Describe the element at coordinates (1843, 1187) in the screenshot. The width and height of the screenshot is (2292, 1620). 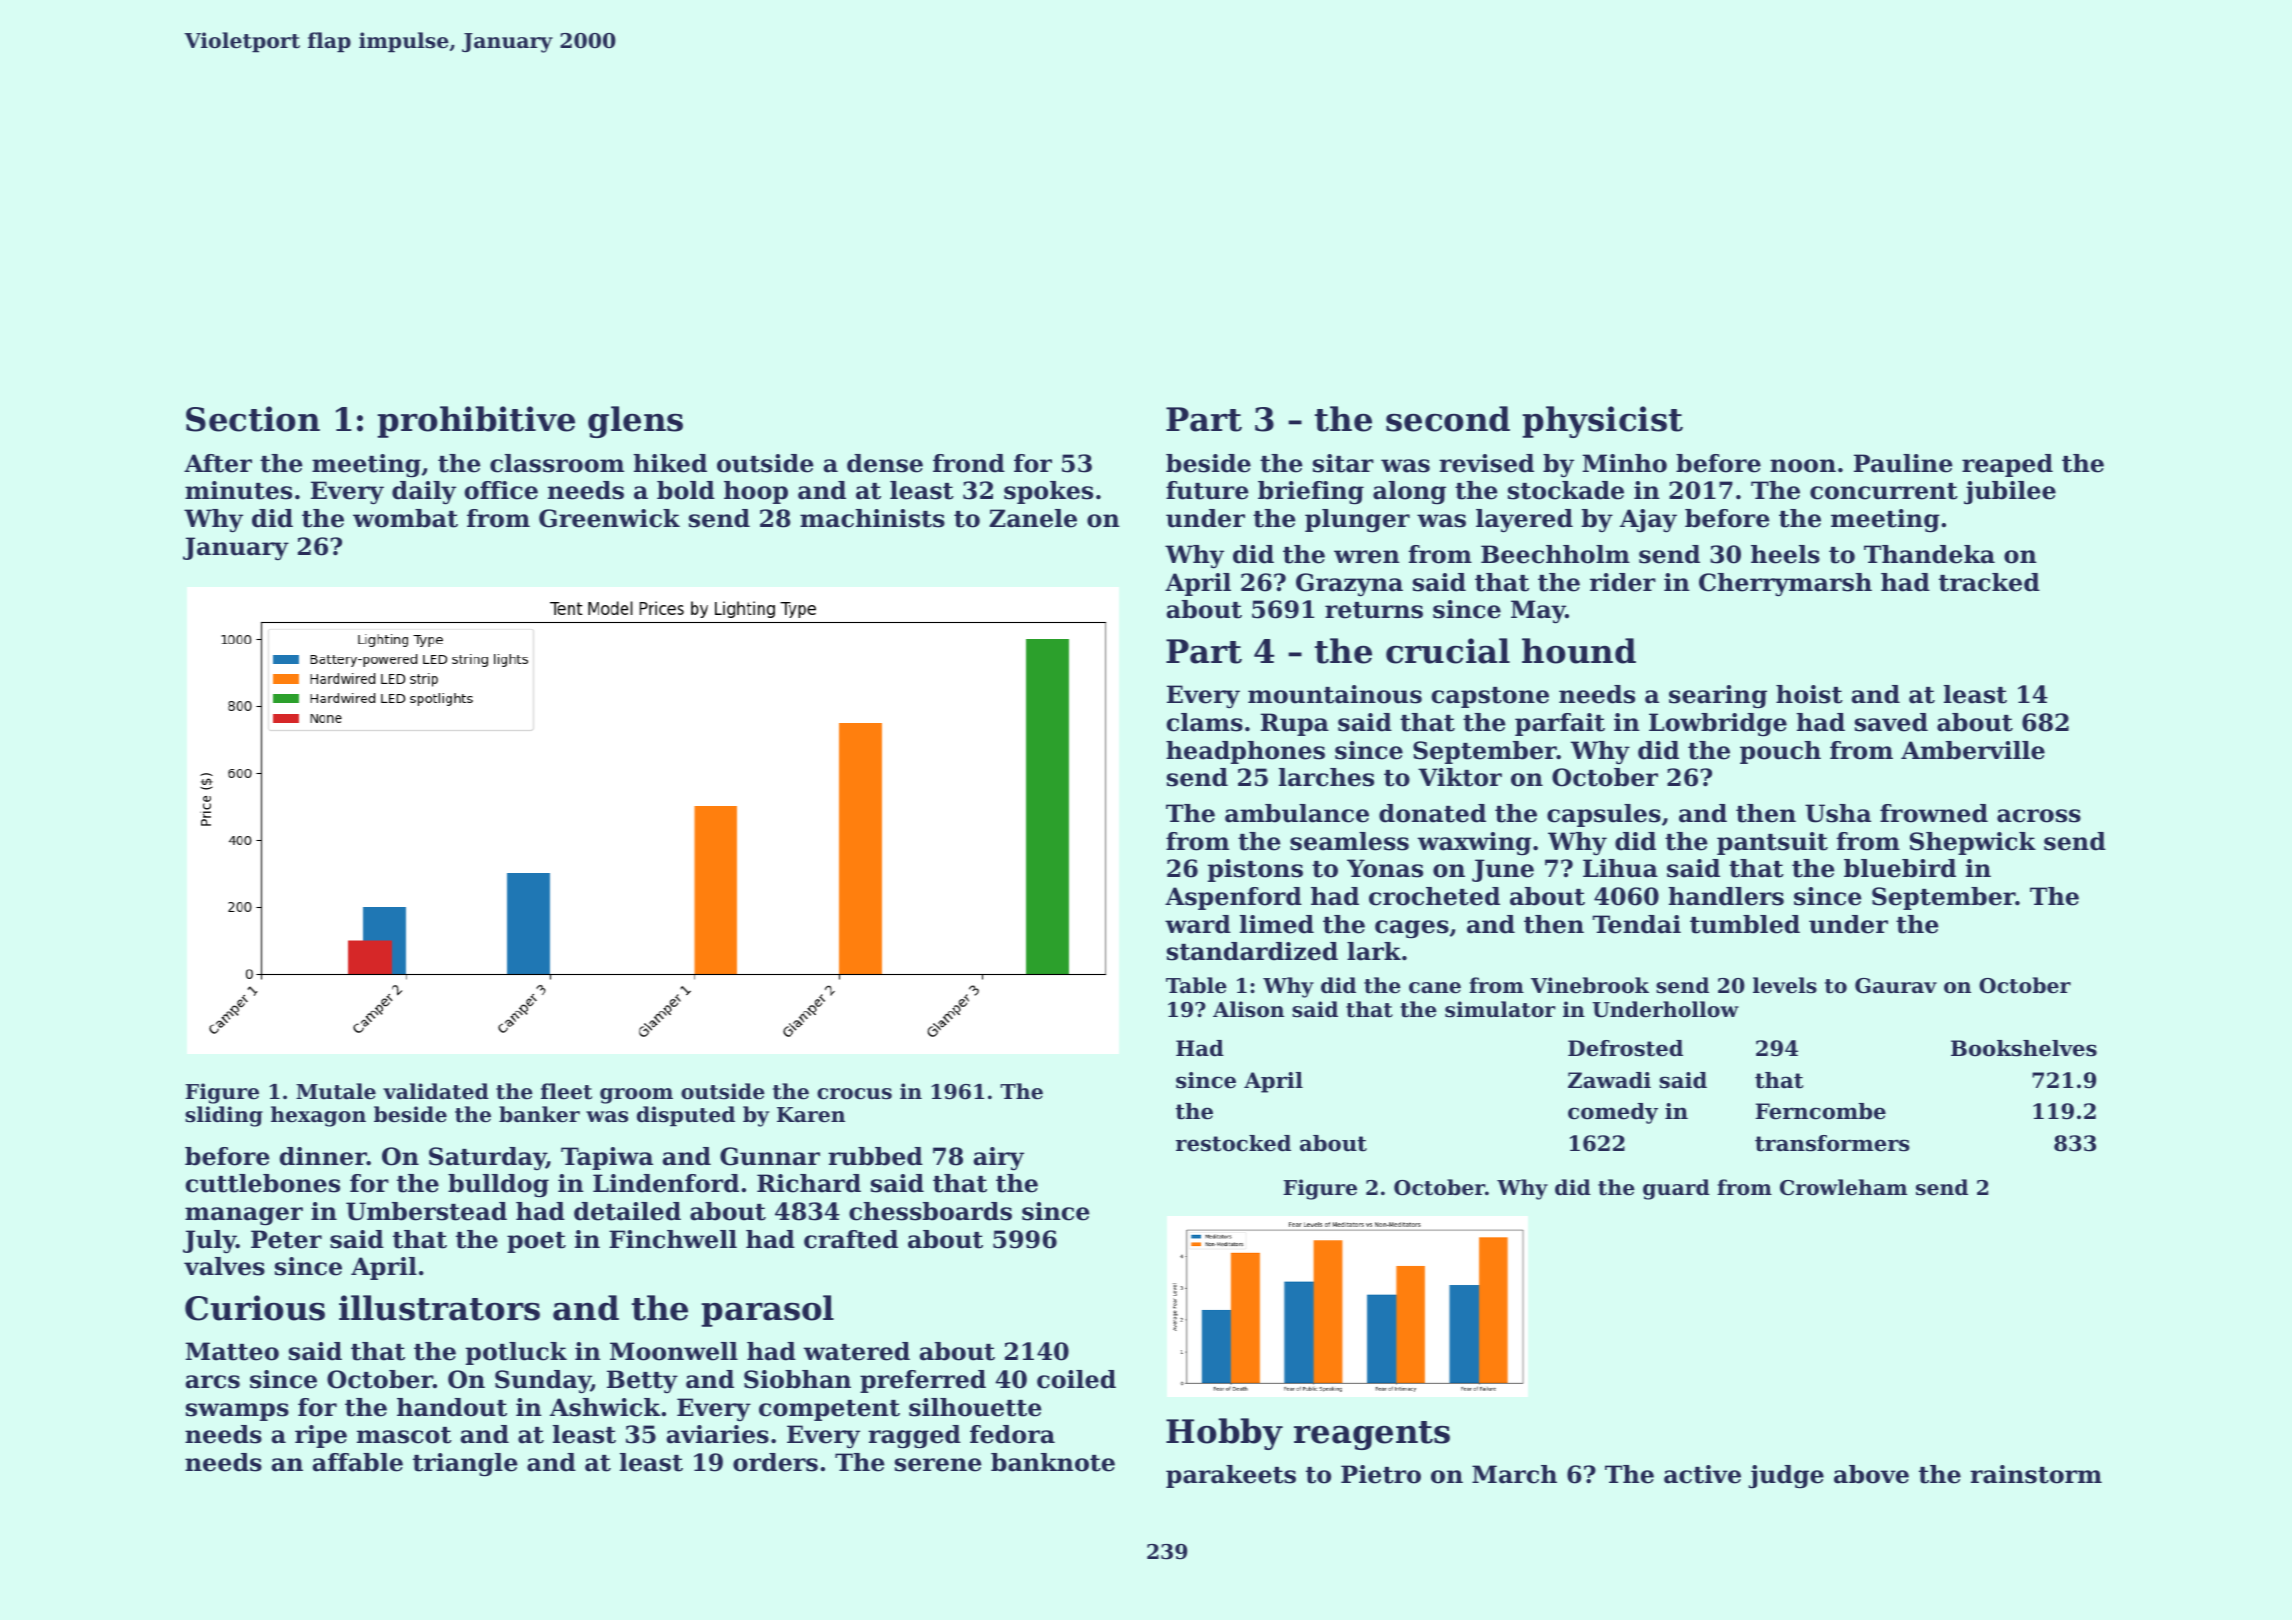
I see `Crowleham` at that location.
